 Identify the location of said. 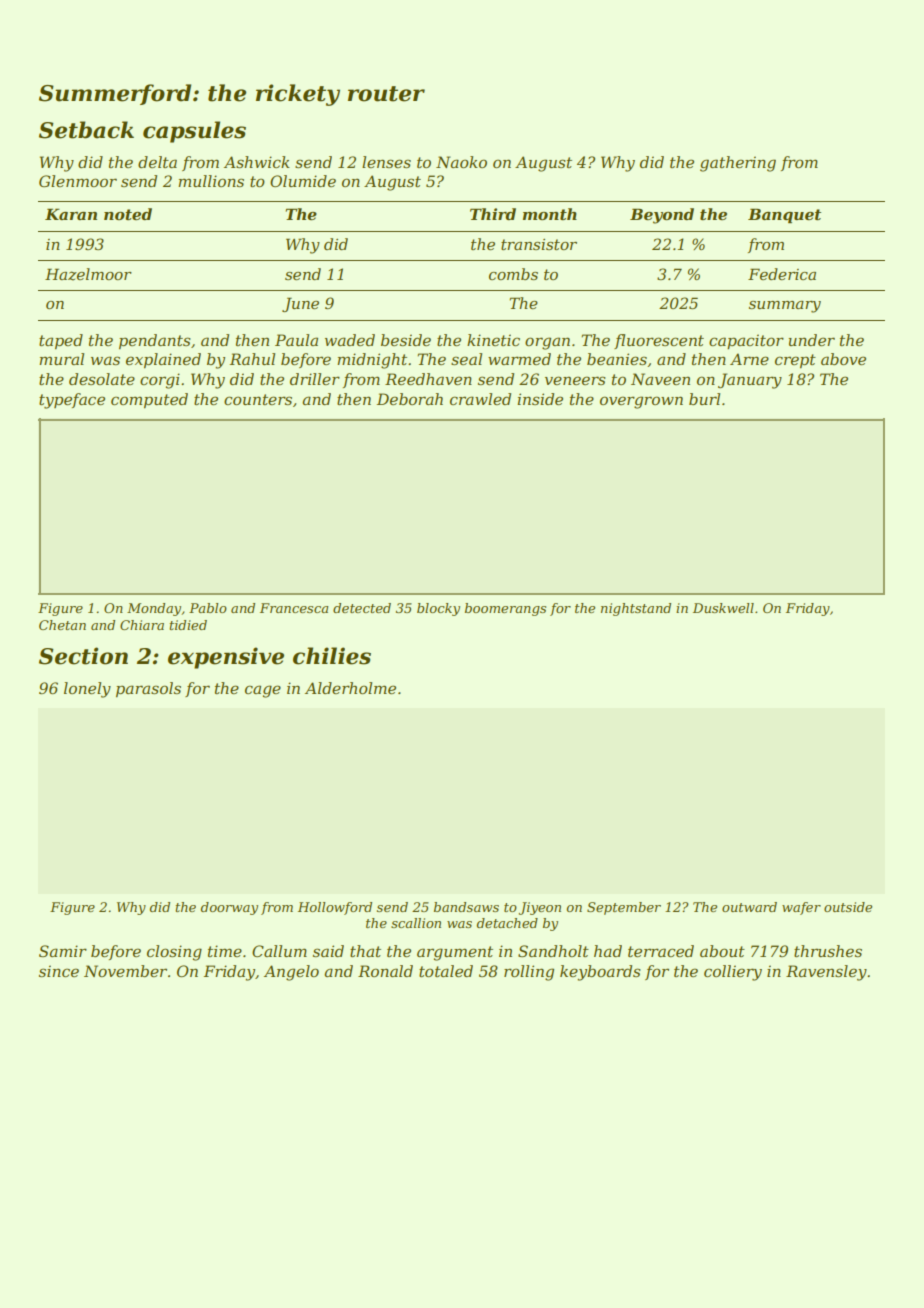
(328, 951).
